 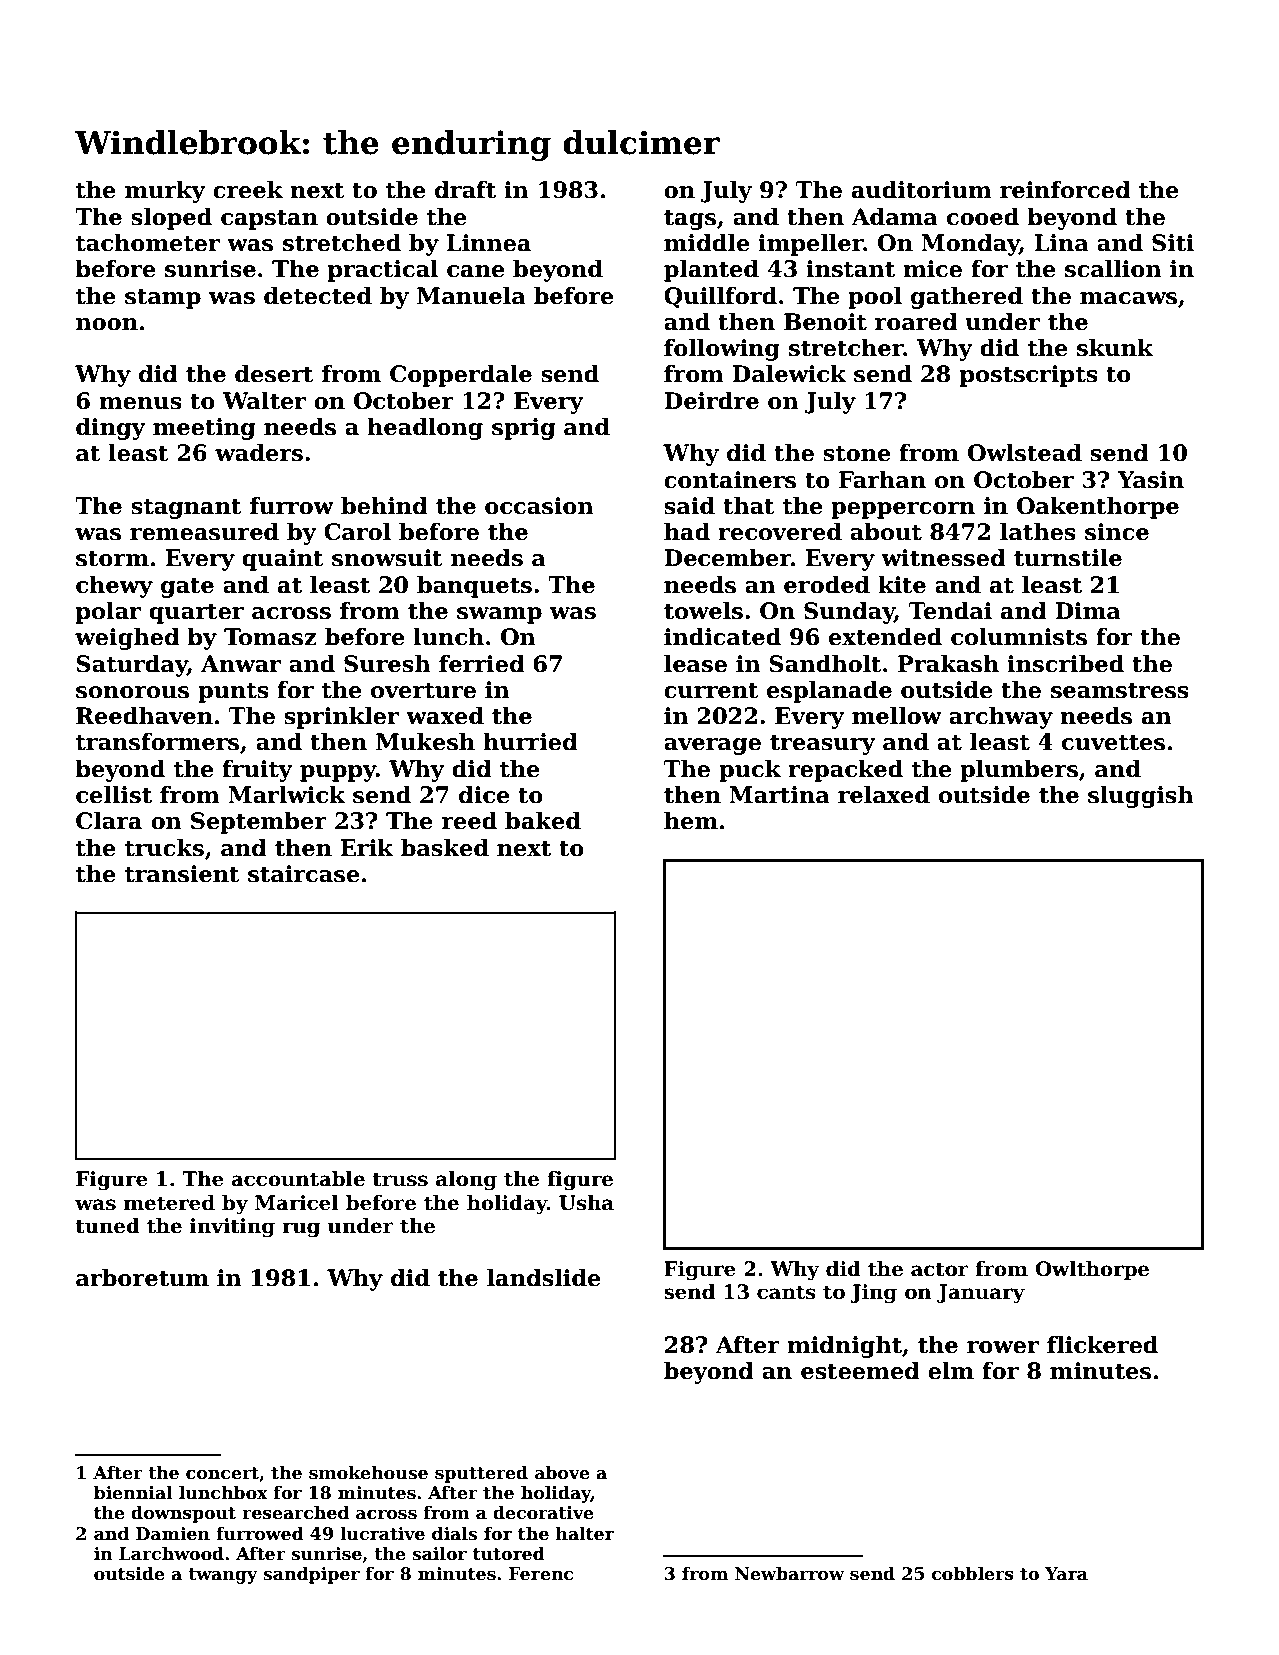 What do you see at coordinates (114, 795) in the image?
I see `cellist` at bounding box center [114, 795].
